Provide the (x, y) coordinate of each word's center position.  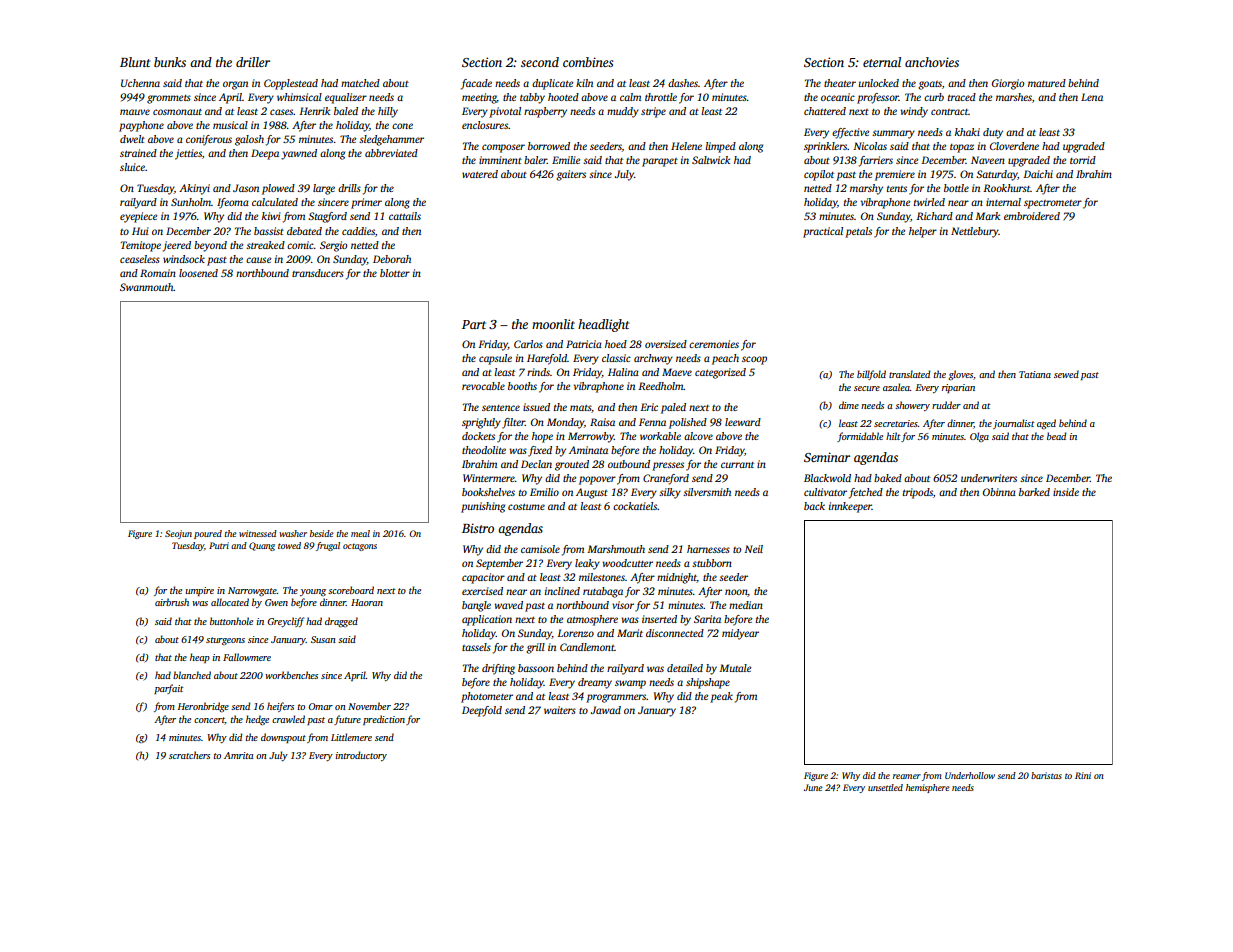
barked (1034, 492)
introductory (361, 756)
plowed (278, 189)
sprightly (481, 423)
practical (823, 232)
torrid (1083, 160)
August (592, 493)
